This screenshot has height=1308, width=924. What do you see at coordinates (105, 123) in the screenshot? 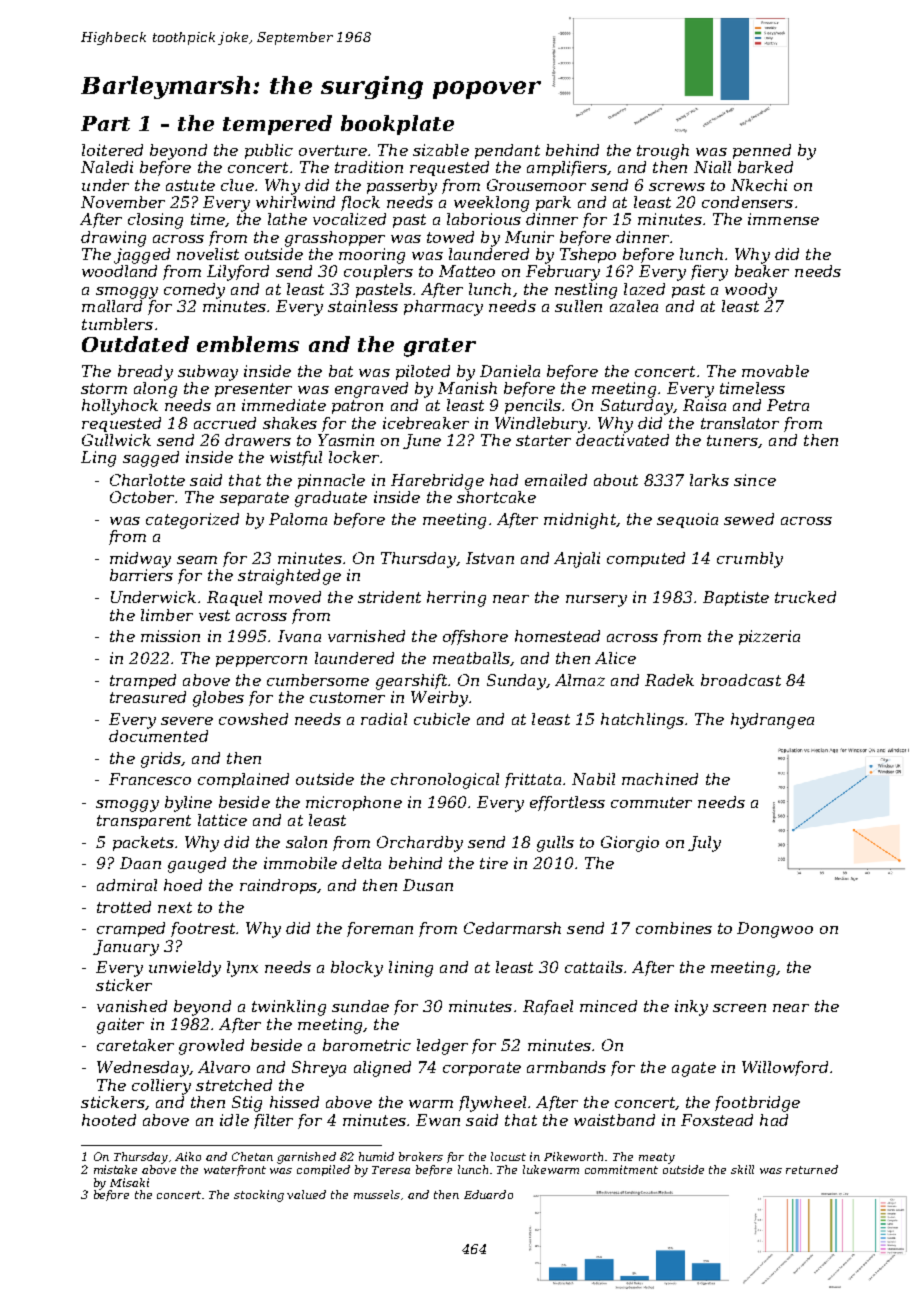
I see `Part` at bounding box center [105, 123].
